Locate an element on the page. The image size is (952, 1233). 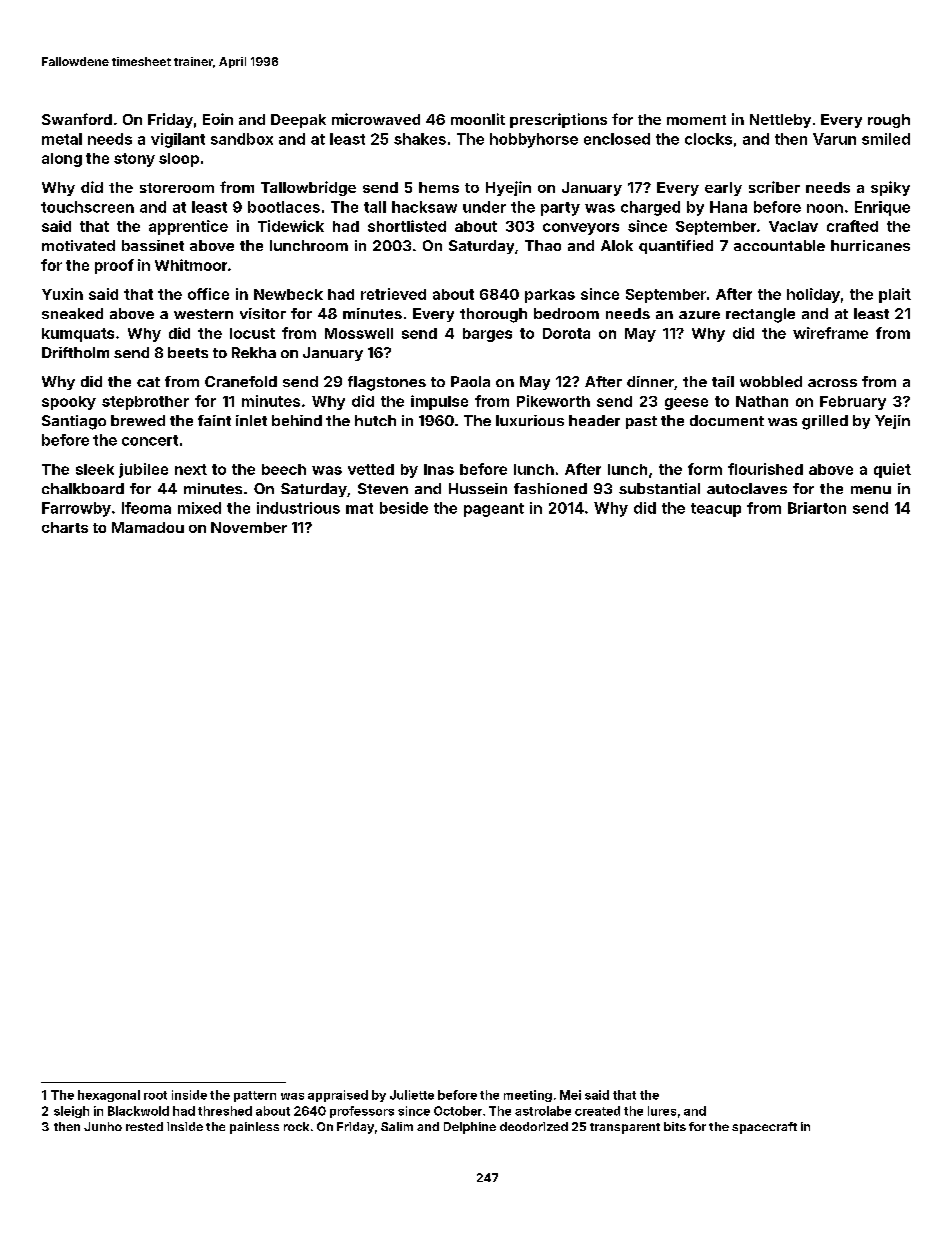
meeting is located at coordinates (528, 1096).
